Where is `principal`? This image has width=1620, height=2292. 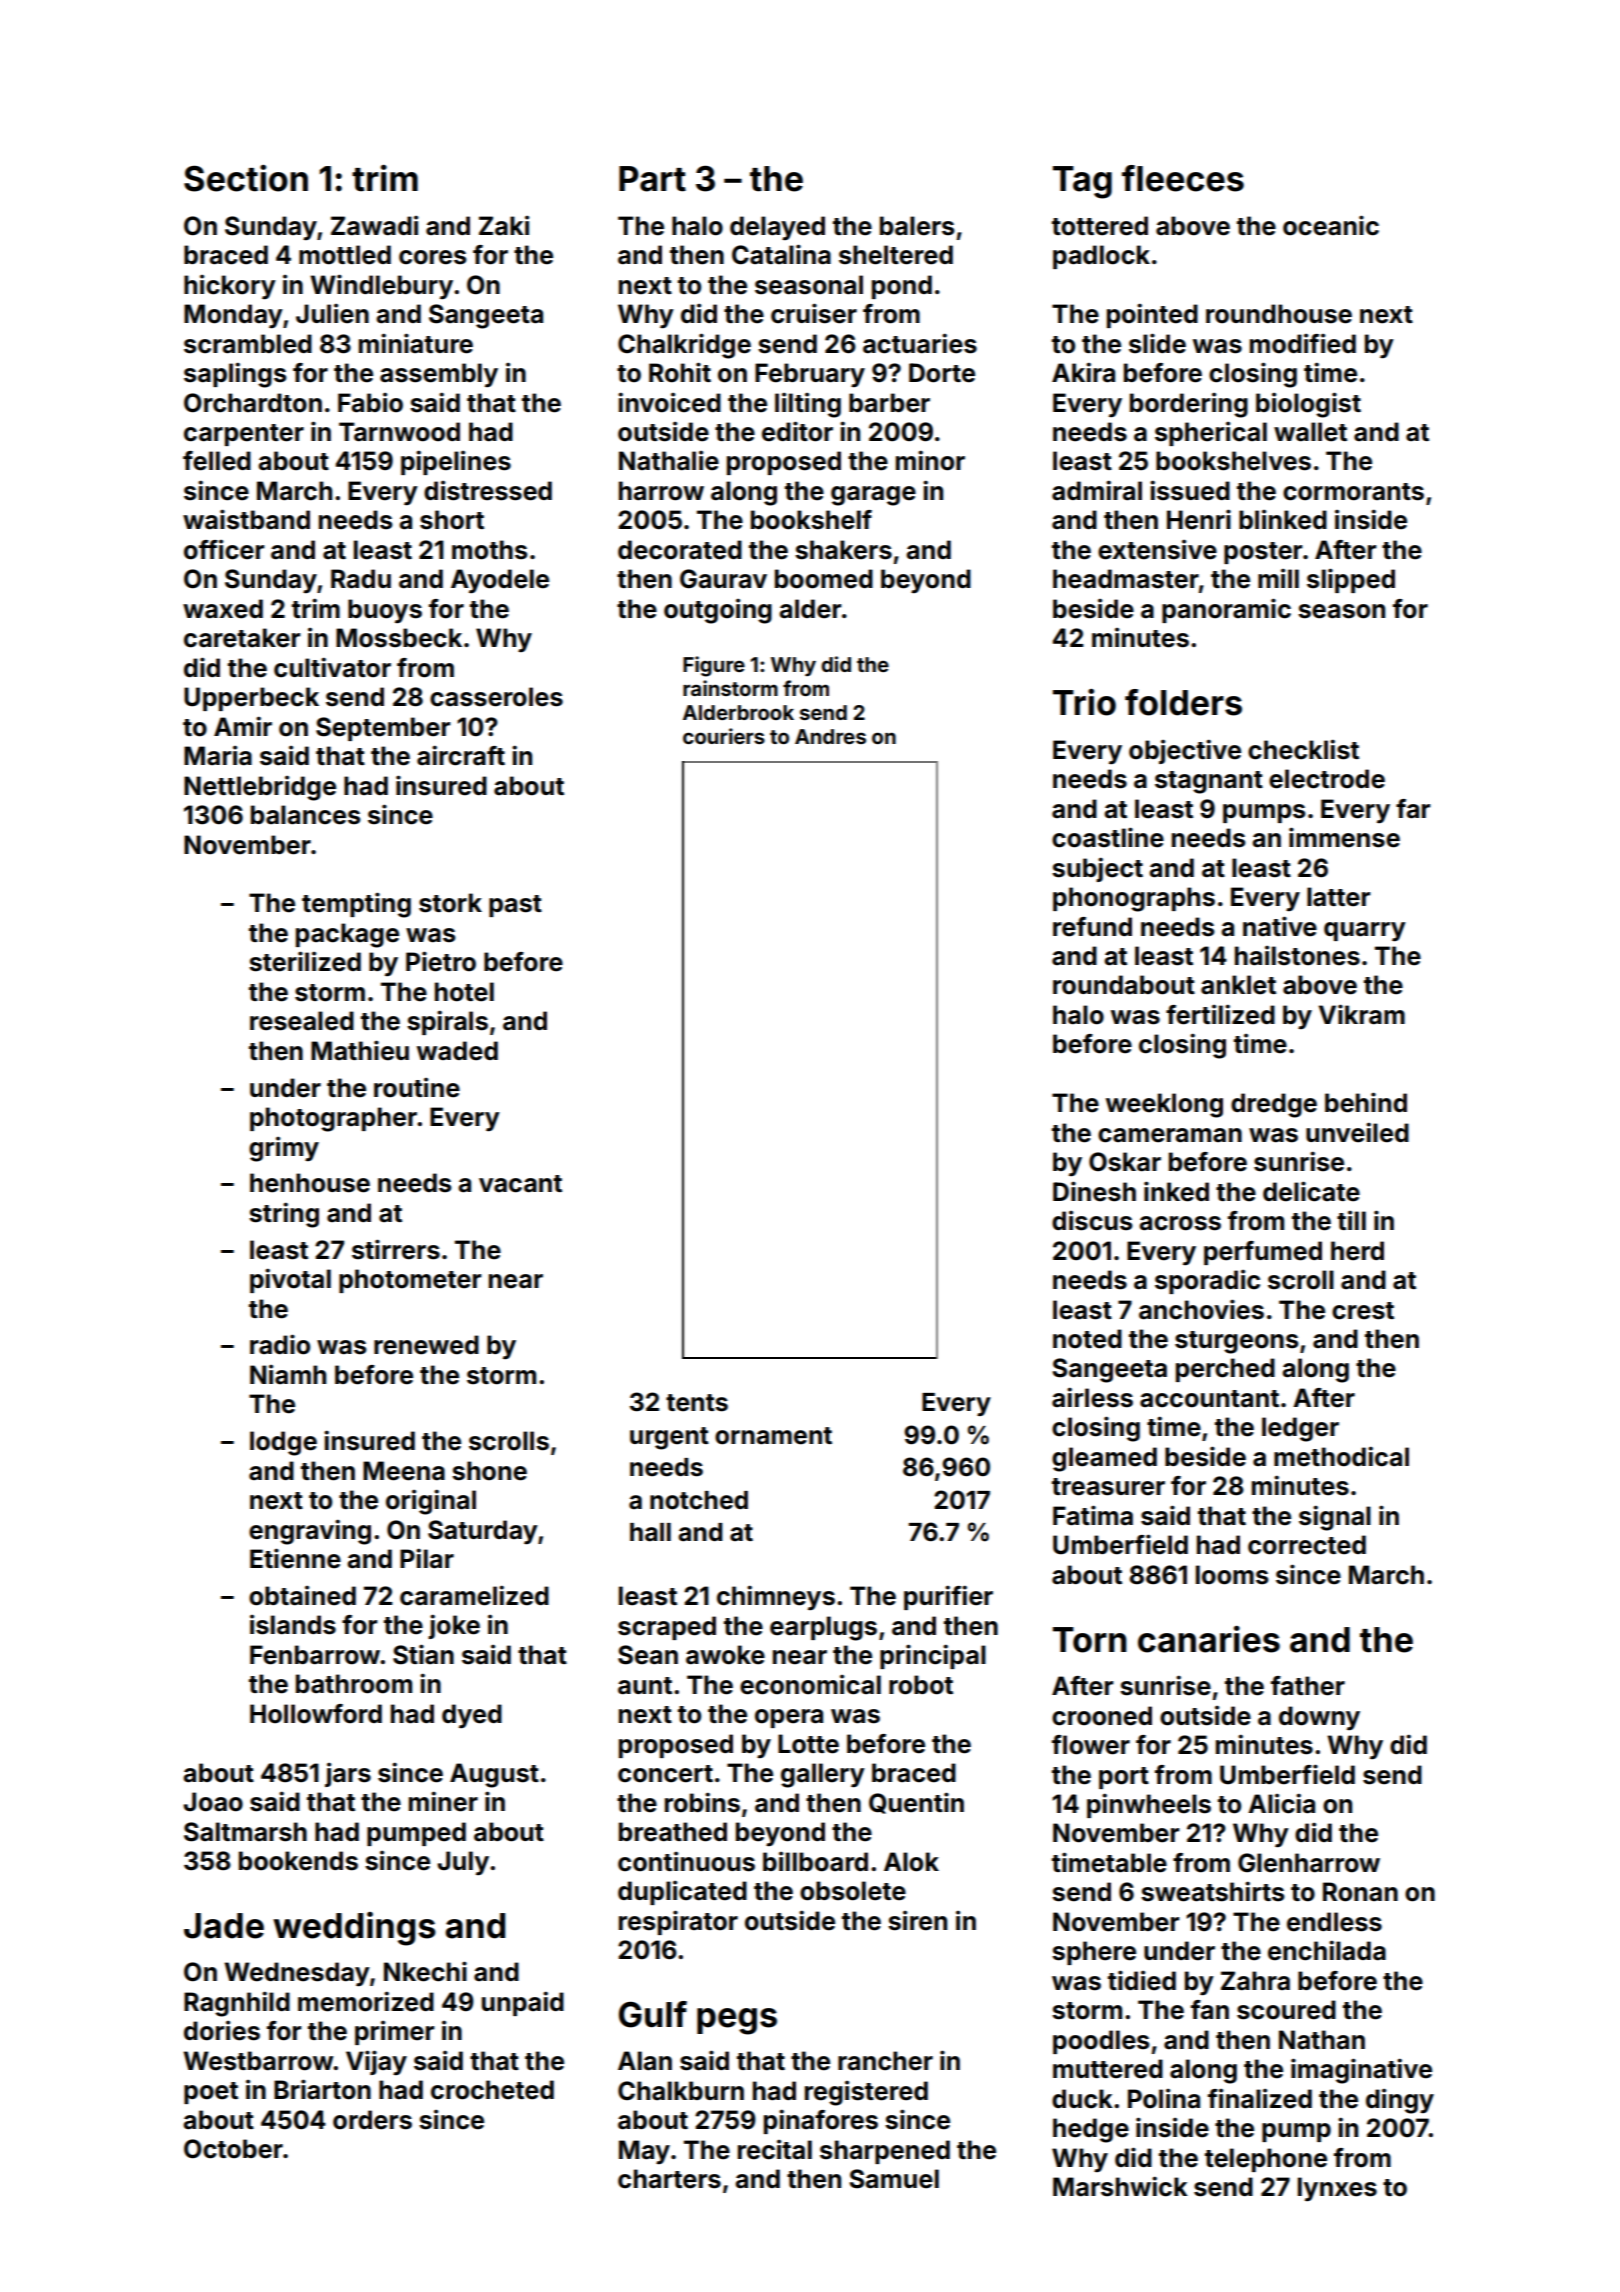
principal is located at coordinates (933, 1656).
